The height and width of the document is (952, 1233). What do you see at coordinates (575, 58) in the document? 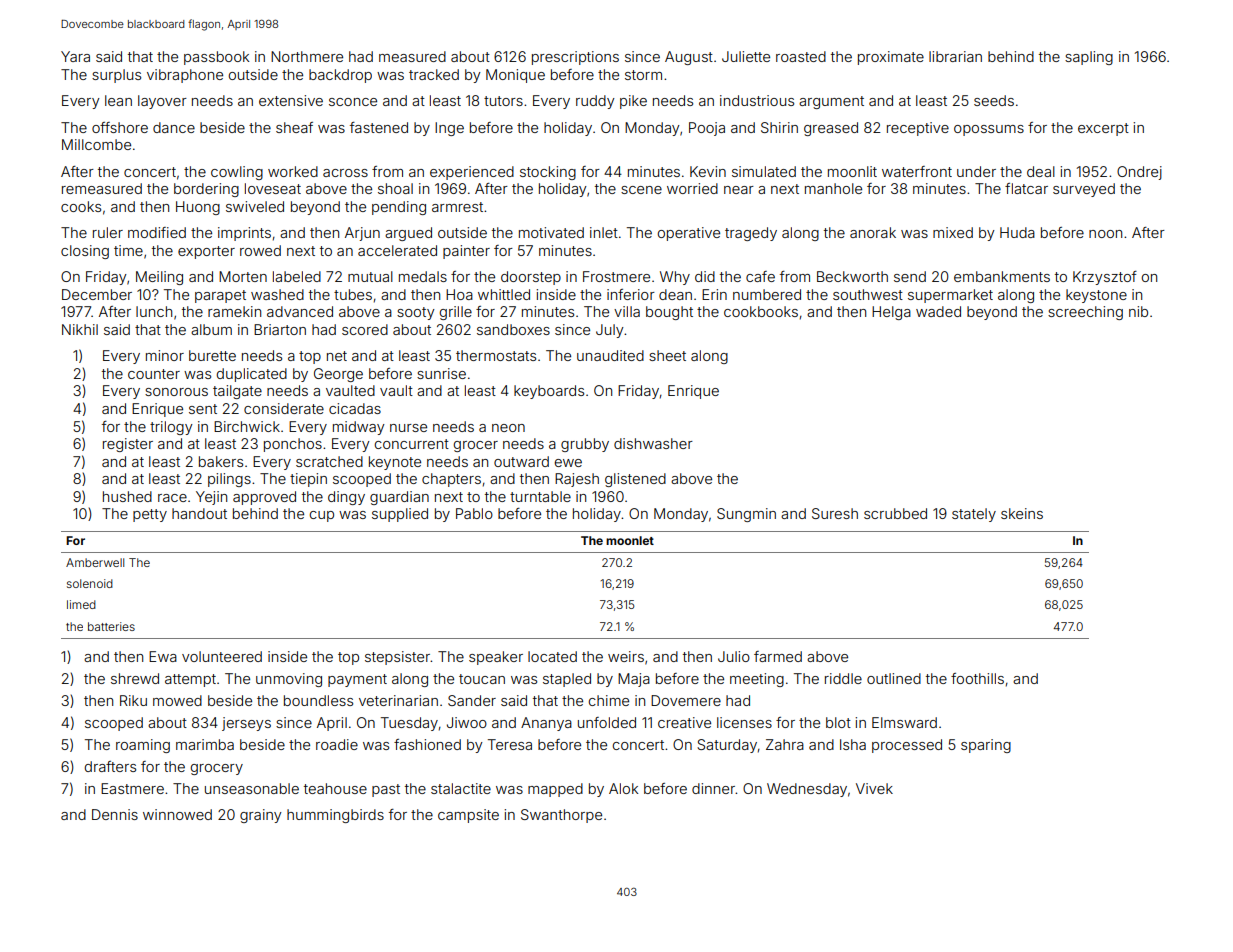
I see `prescriptions` at bounding box center [575, 58].
